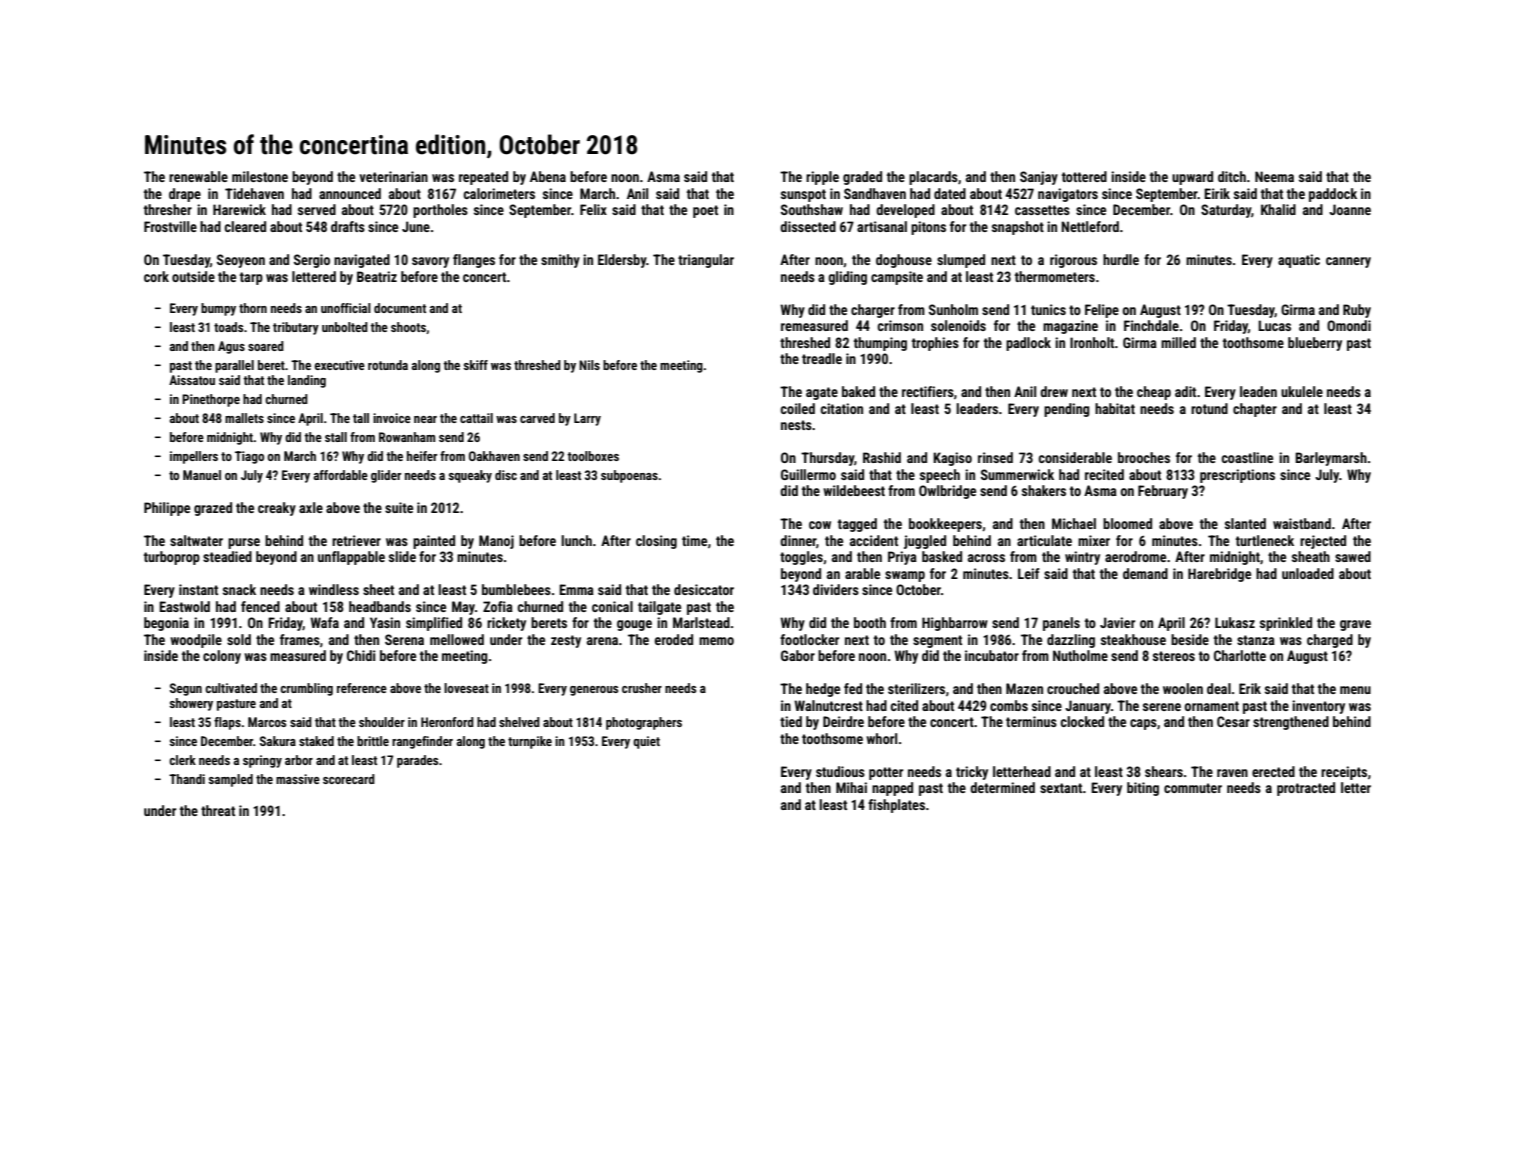 The image size is (1515, 1171). Describe the element at coordinates (231, 688) in the page. I see `cultivated` at that location.
